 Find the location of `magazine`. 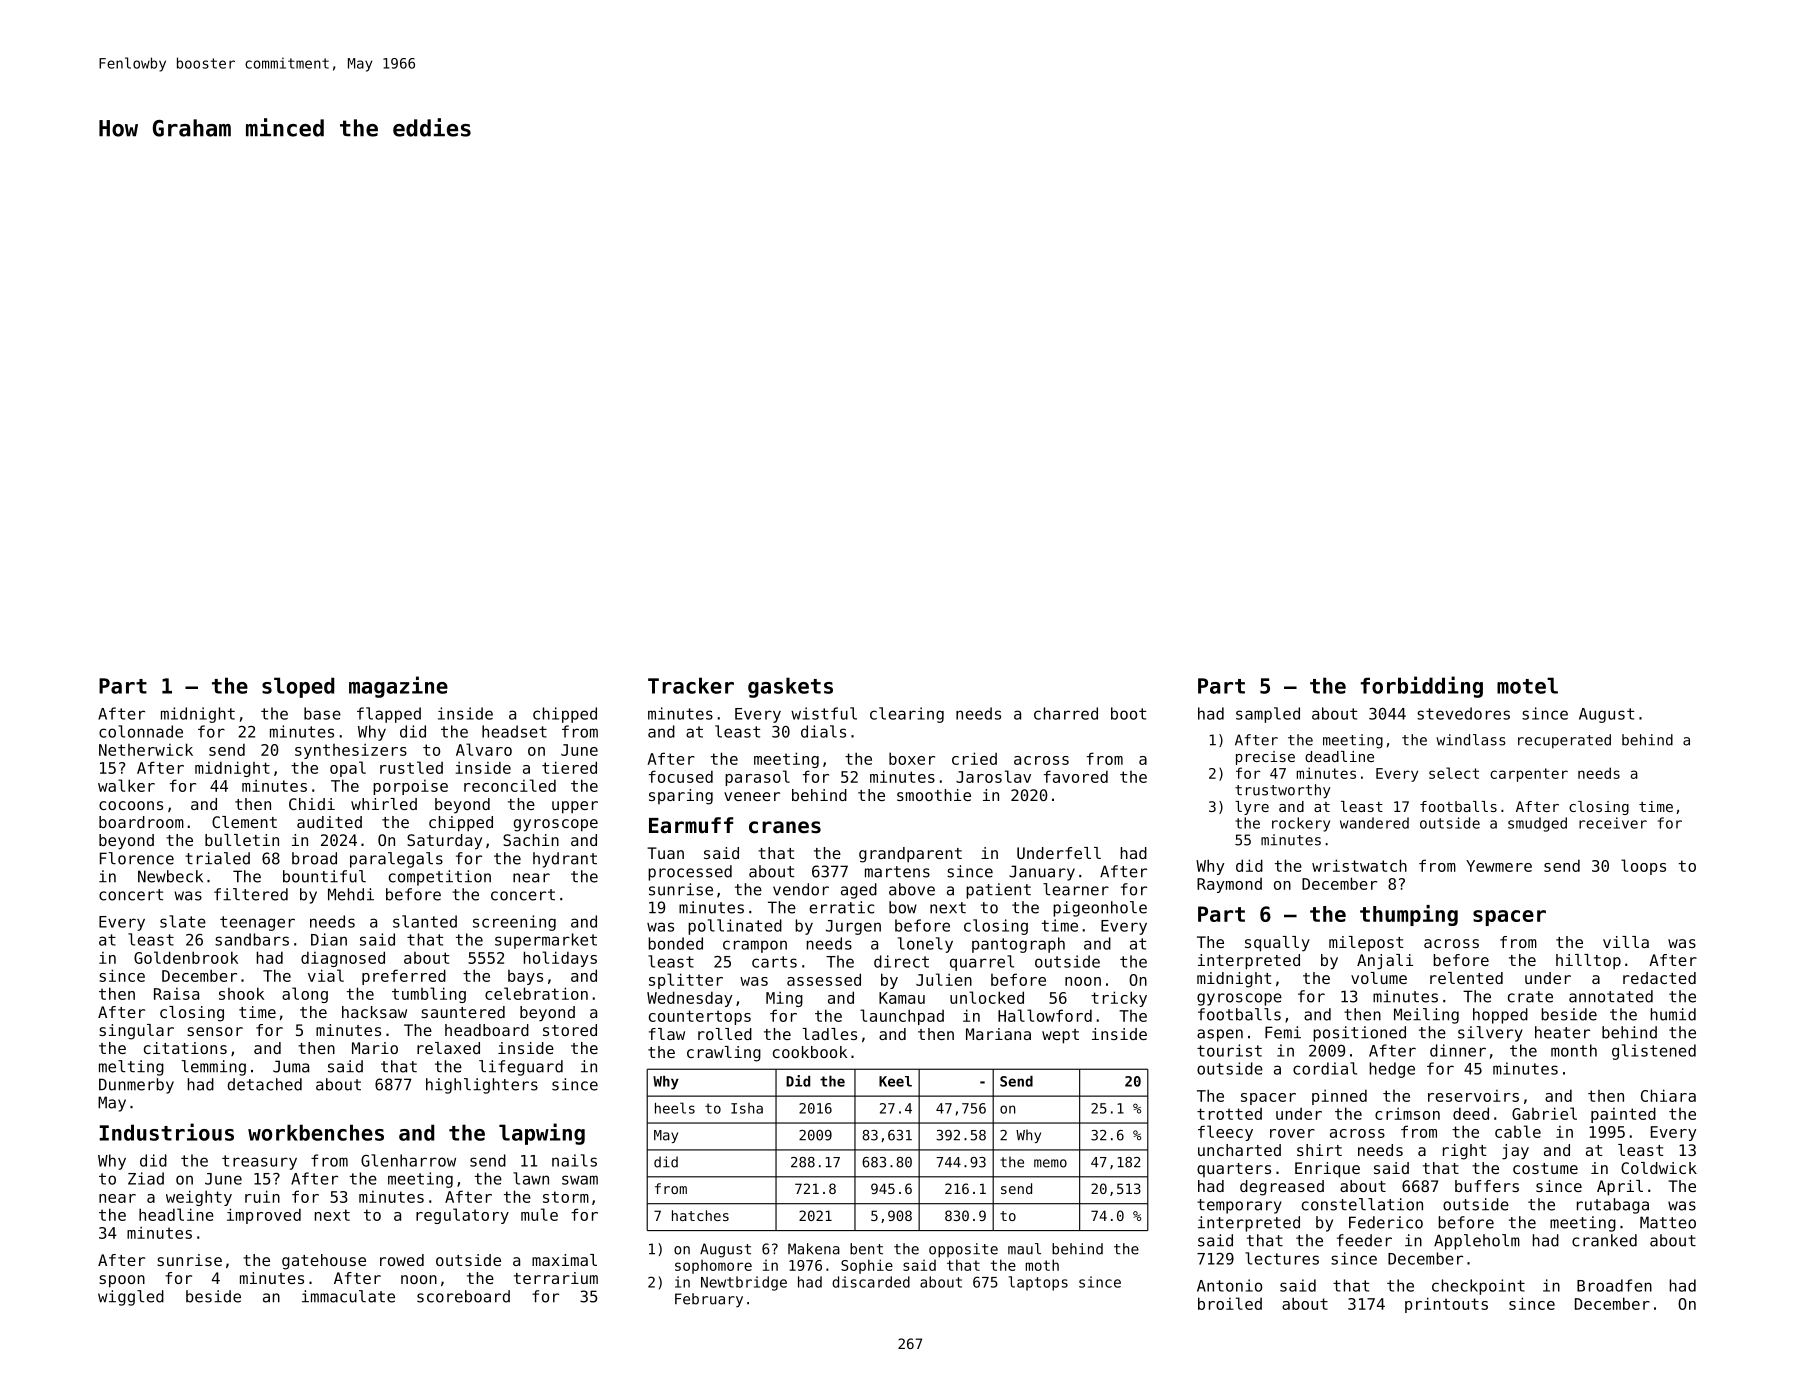

magazine is located at coordinates (398, 687).
